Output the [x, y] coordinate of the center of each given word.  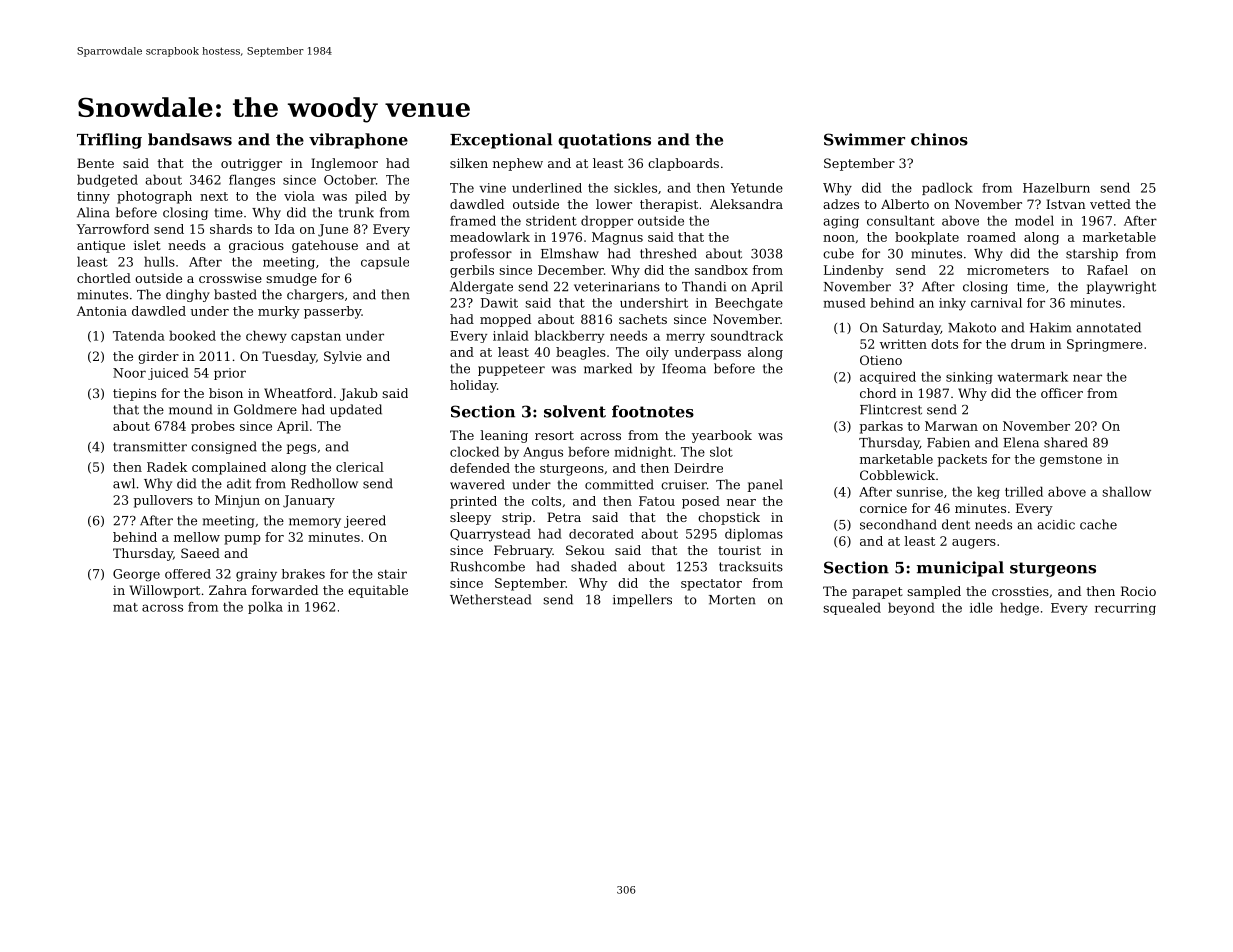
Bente [95, 163]
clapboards [683, 164]
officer [1062, 393]
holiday [473, 386]
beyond [911, 608]
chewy [266, 336]
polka [265, 607]
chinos [939, 139]
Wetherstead [490, 599]
